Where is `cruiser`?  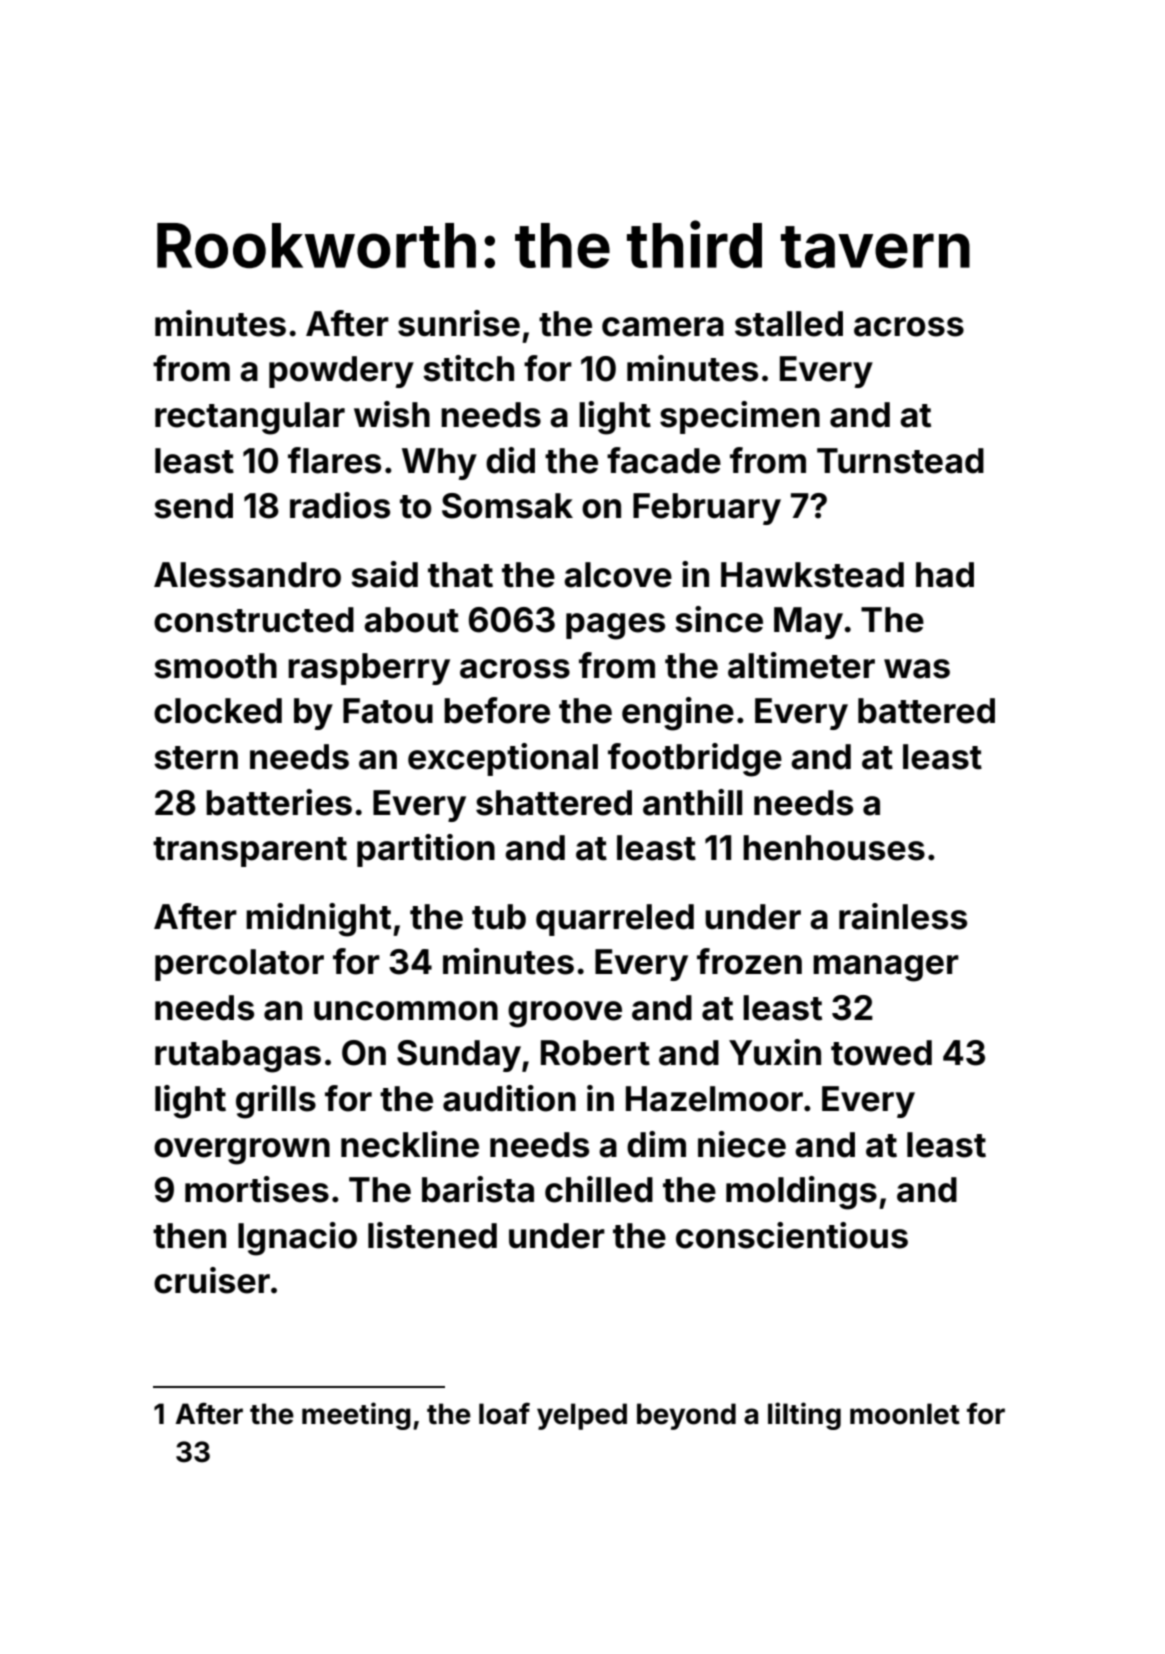 cruiser is located at coordinates (212, 1280).
